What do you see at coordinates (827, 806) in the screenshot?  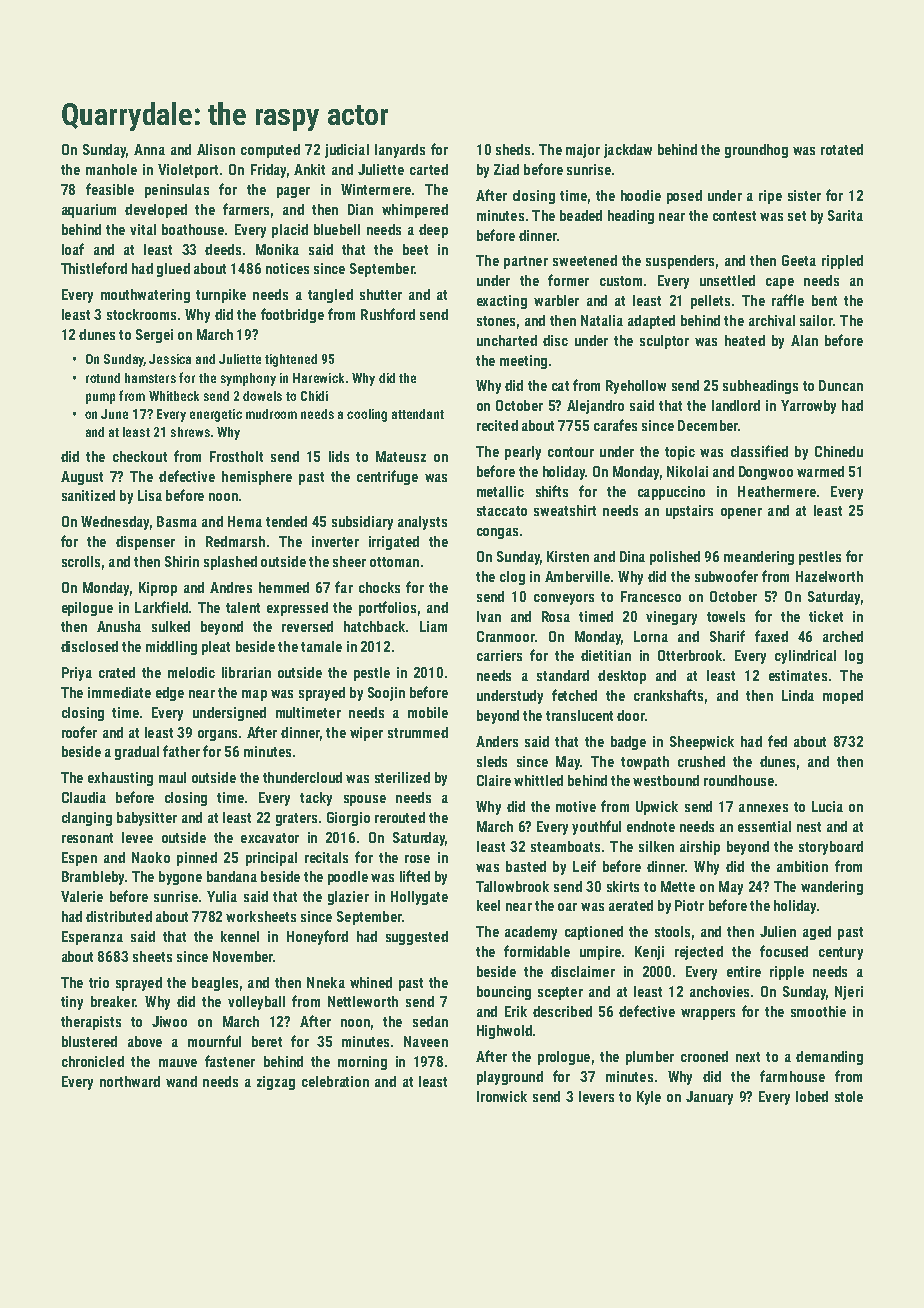 I see `Lucia` at bounding box center [827, 806].
